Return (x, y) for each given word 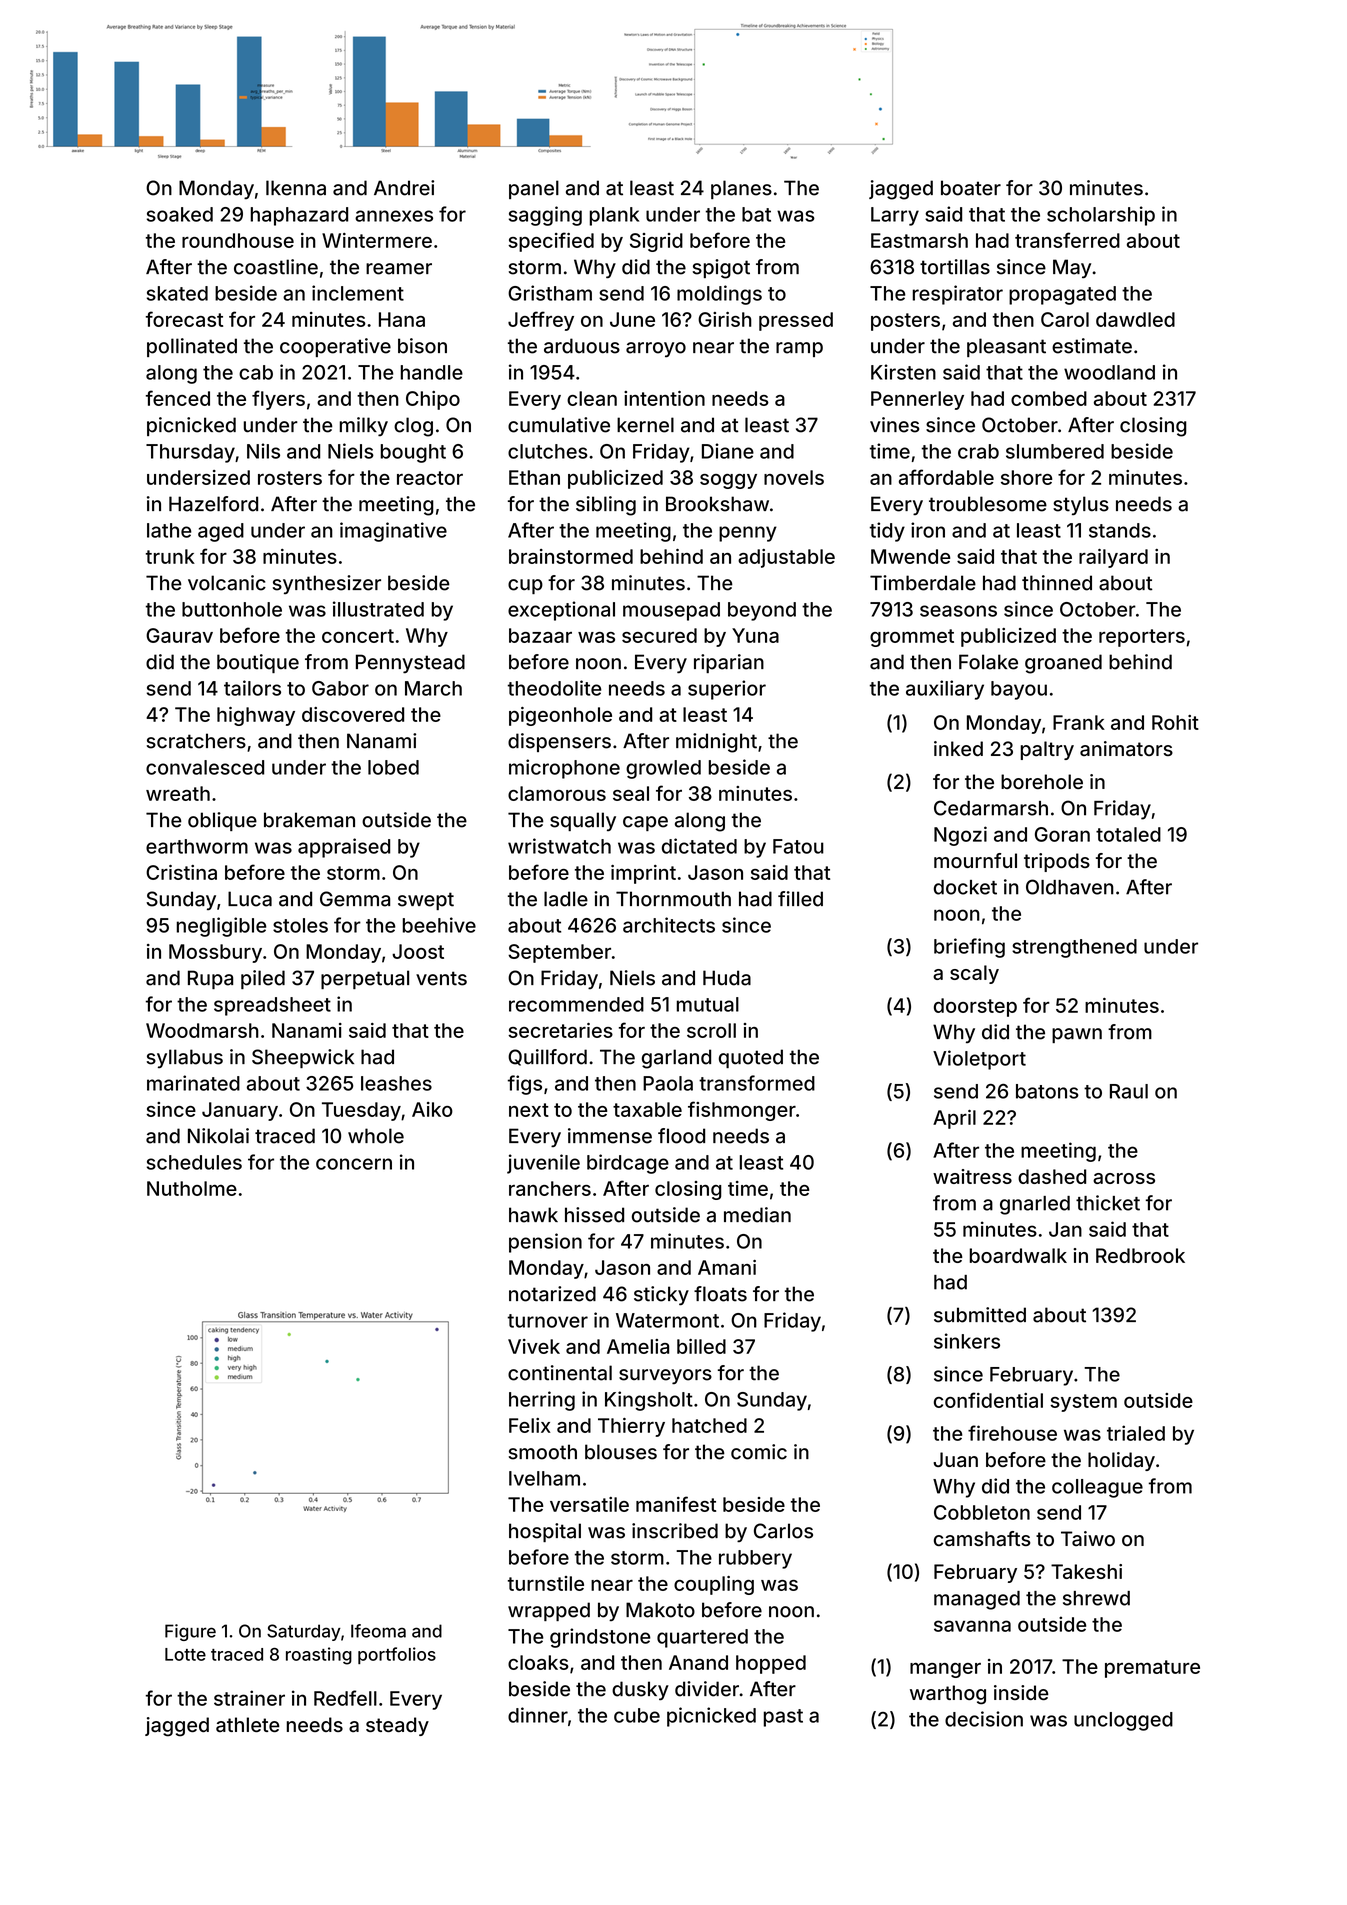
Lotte (185, 1654)
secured (659, 635)
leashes (396, 1083)
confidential (988, 1400)
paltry (1047, 750)
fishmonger (742, 1111)
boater (971, 188)
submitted (980, 1315)
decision (984, 1719)
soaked (180, 214)
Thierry (631, 1427)
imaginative (393, 532)
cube (637, 1715)
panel (534, 189)
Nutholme (192, 1188)
